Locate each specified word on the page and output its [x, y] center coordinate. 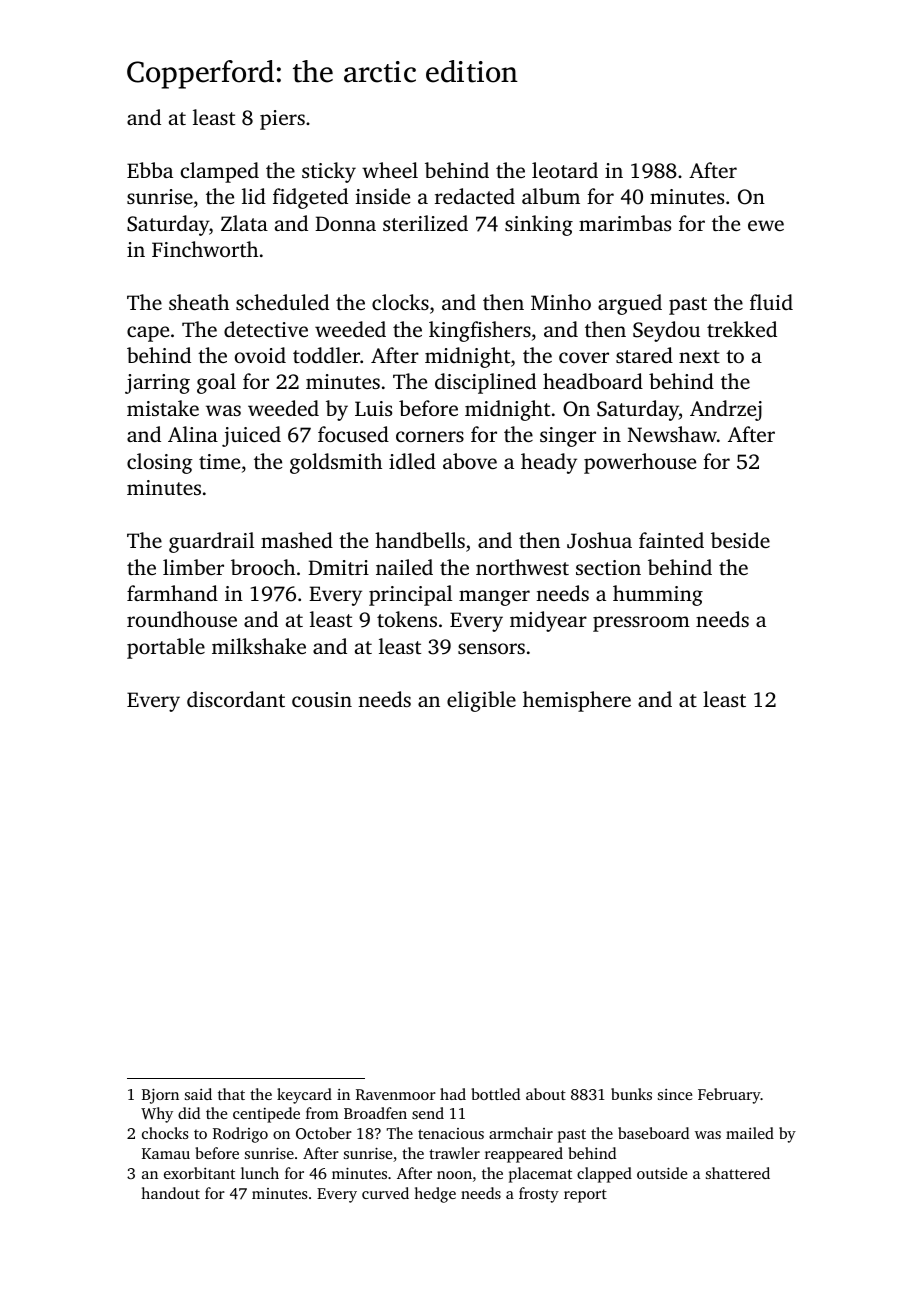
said [198, 1094]
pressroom [641, 624]
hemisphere [577, 701]
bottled [495, 1094]
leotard [565, 170]
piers [282, 120]
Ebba [150, 170]
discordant [236, 699]
